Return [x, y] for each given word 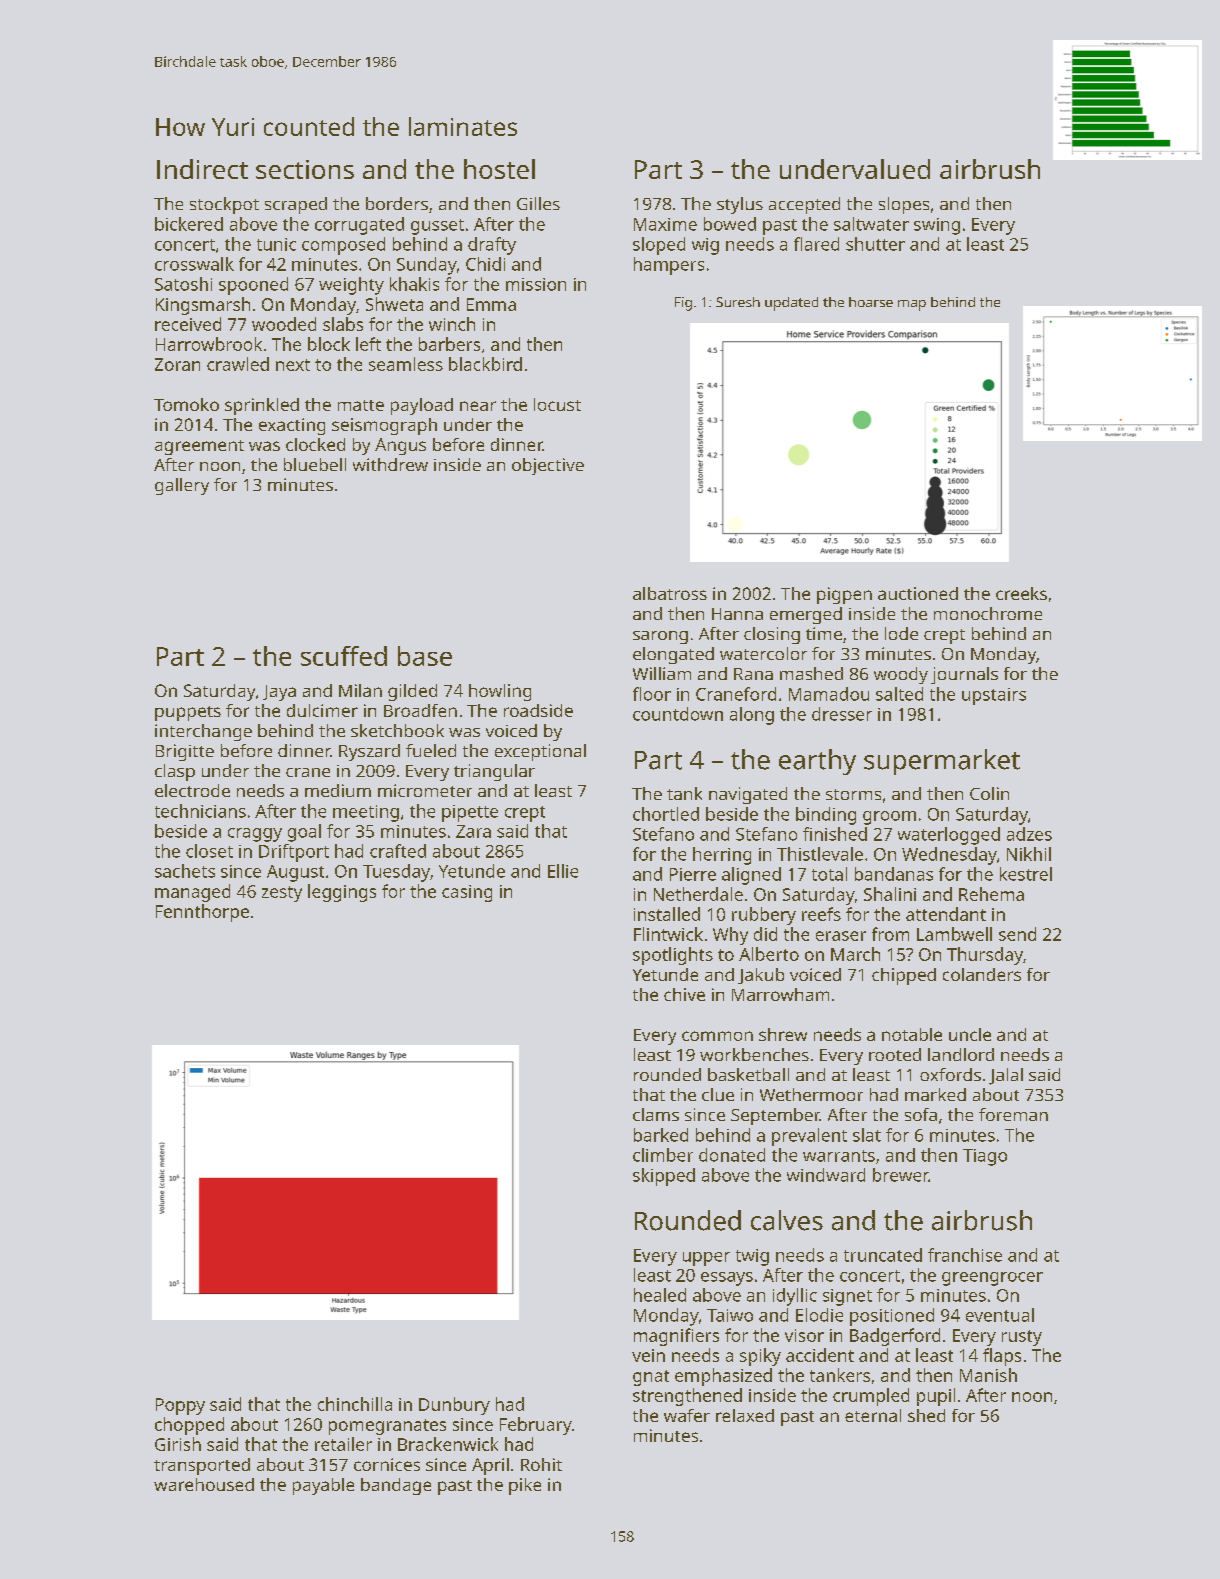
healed [660, 1295]
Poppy [180, 1406]
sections [305, 169]
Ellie [563, 871]
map [912, 305]
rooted [895, 1054]
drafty [492, 246]
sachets [185, 871]
